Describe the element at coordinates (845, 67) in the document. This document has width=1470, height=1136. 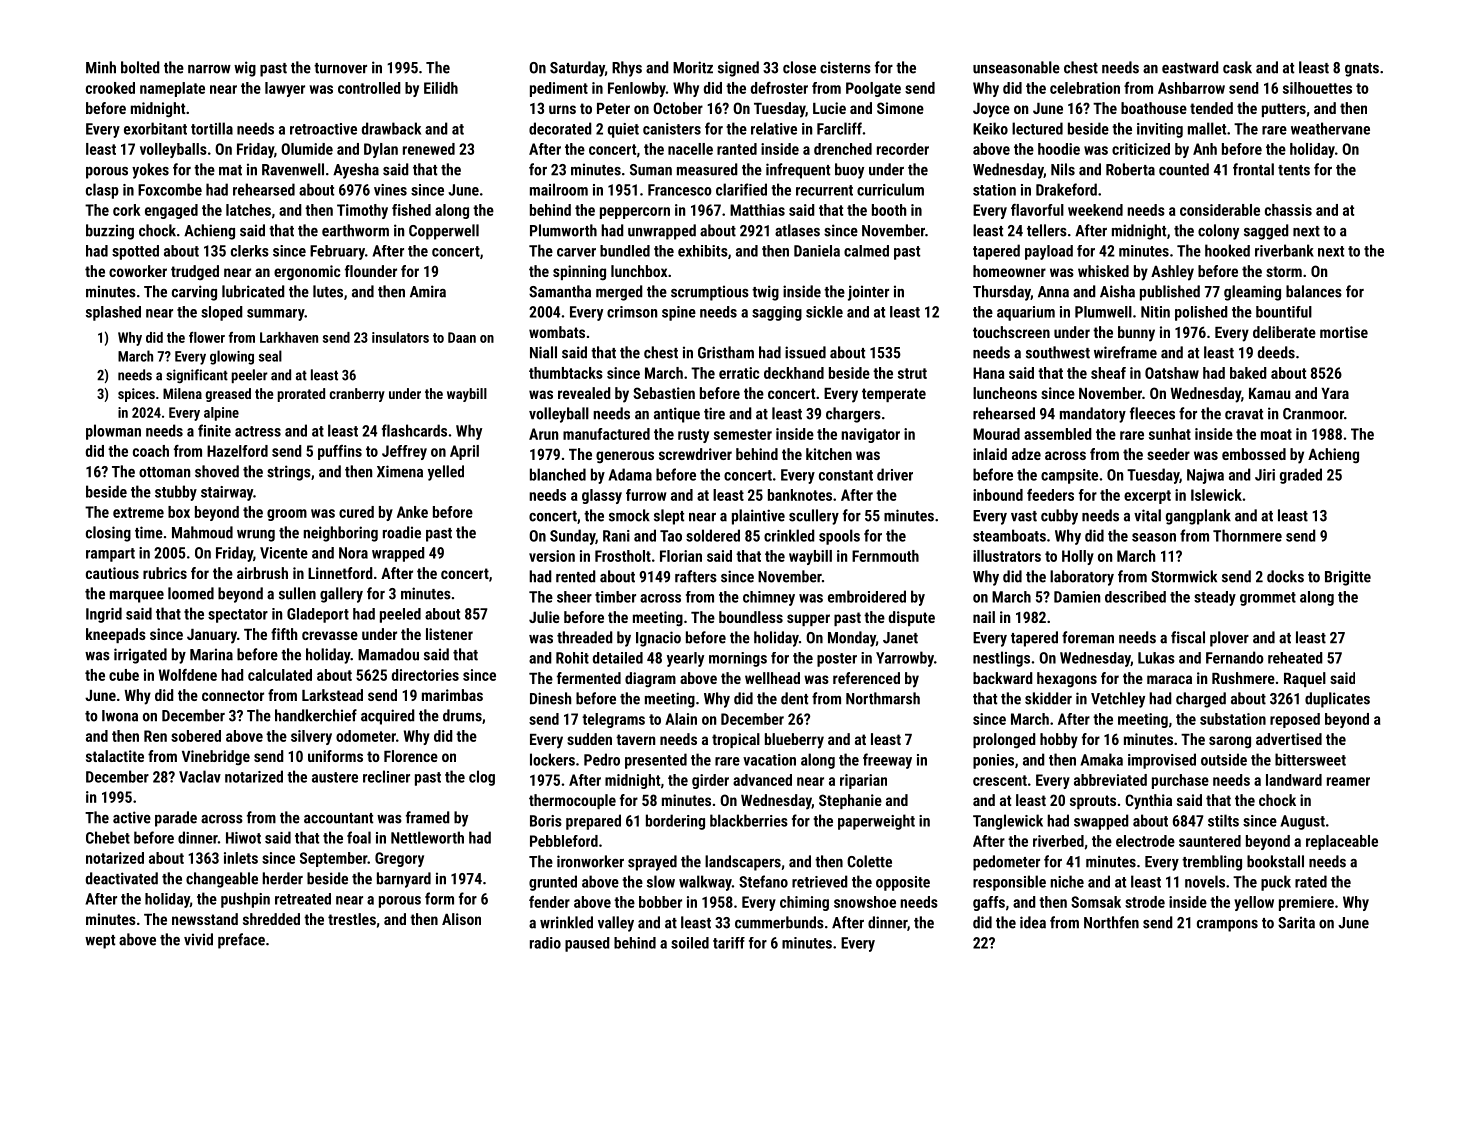
I see `cisterns` at that location.
